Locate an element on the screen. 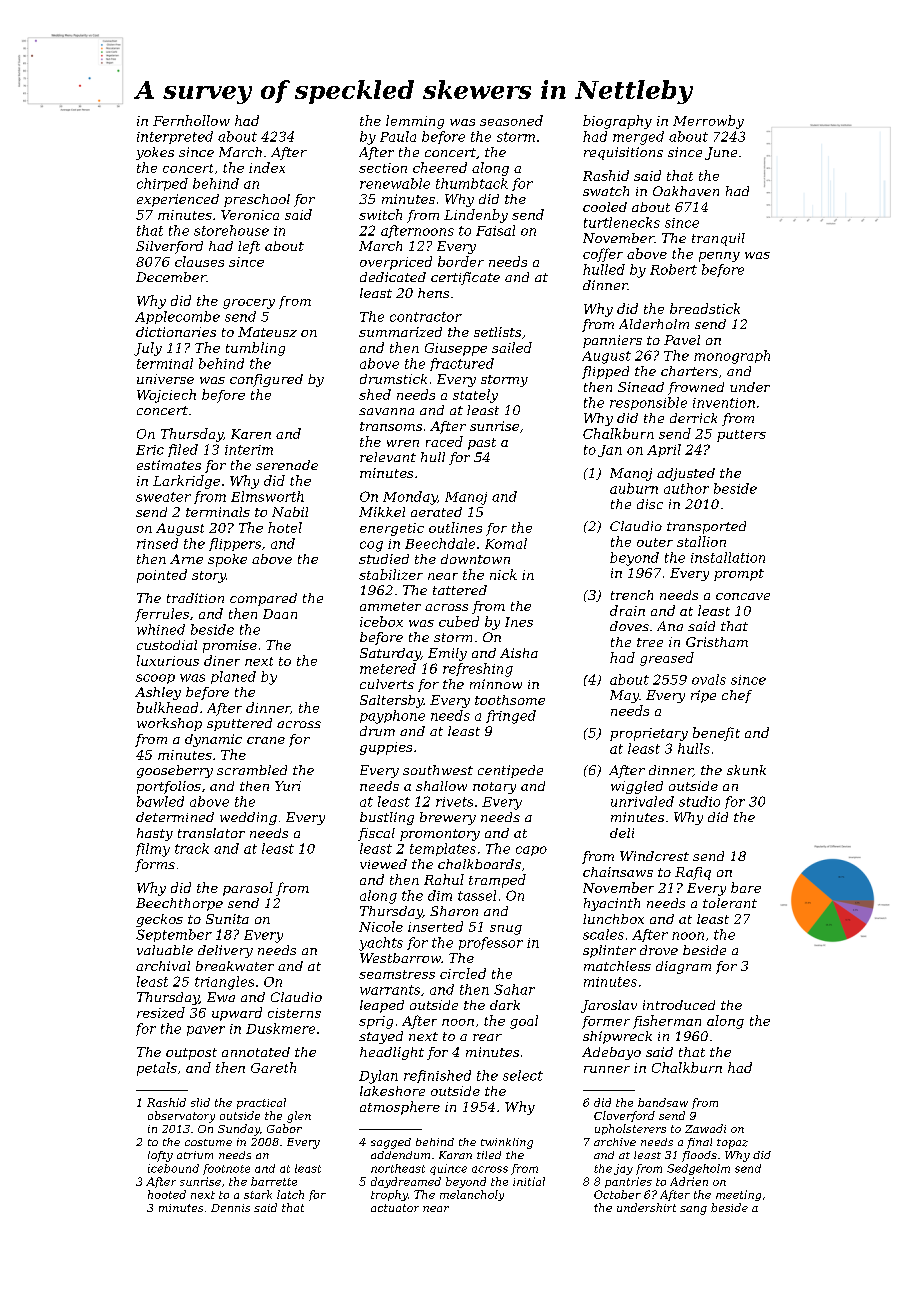  hasty is located at coordinates (155, 834).
